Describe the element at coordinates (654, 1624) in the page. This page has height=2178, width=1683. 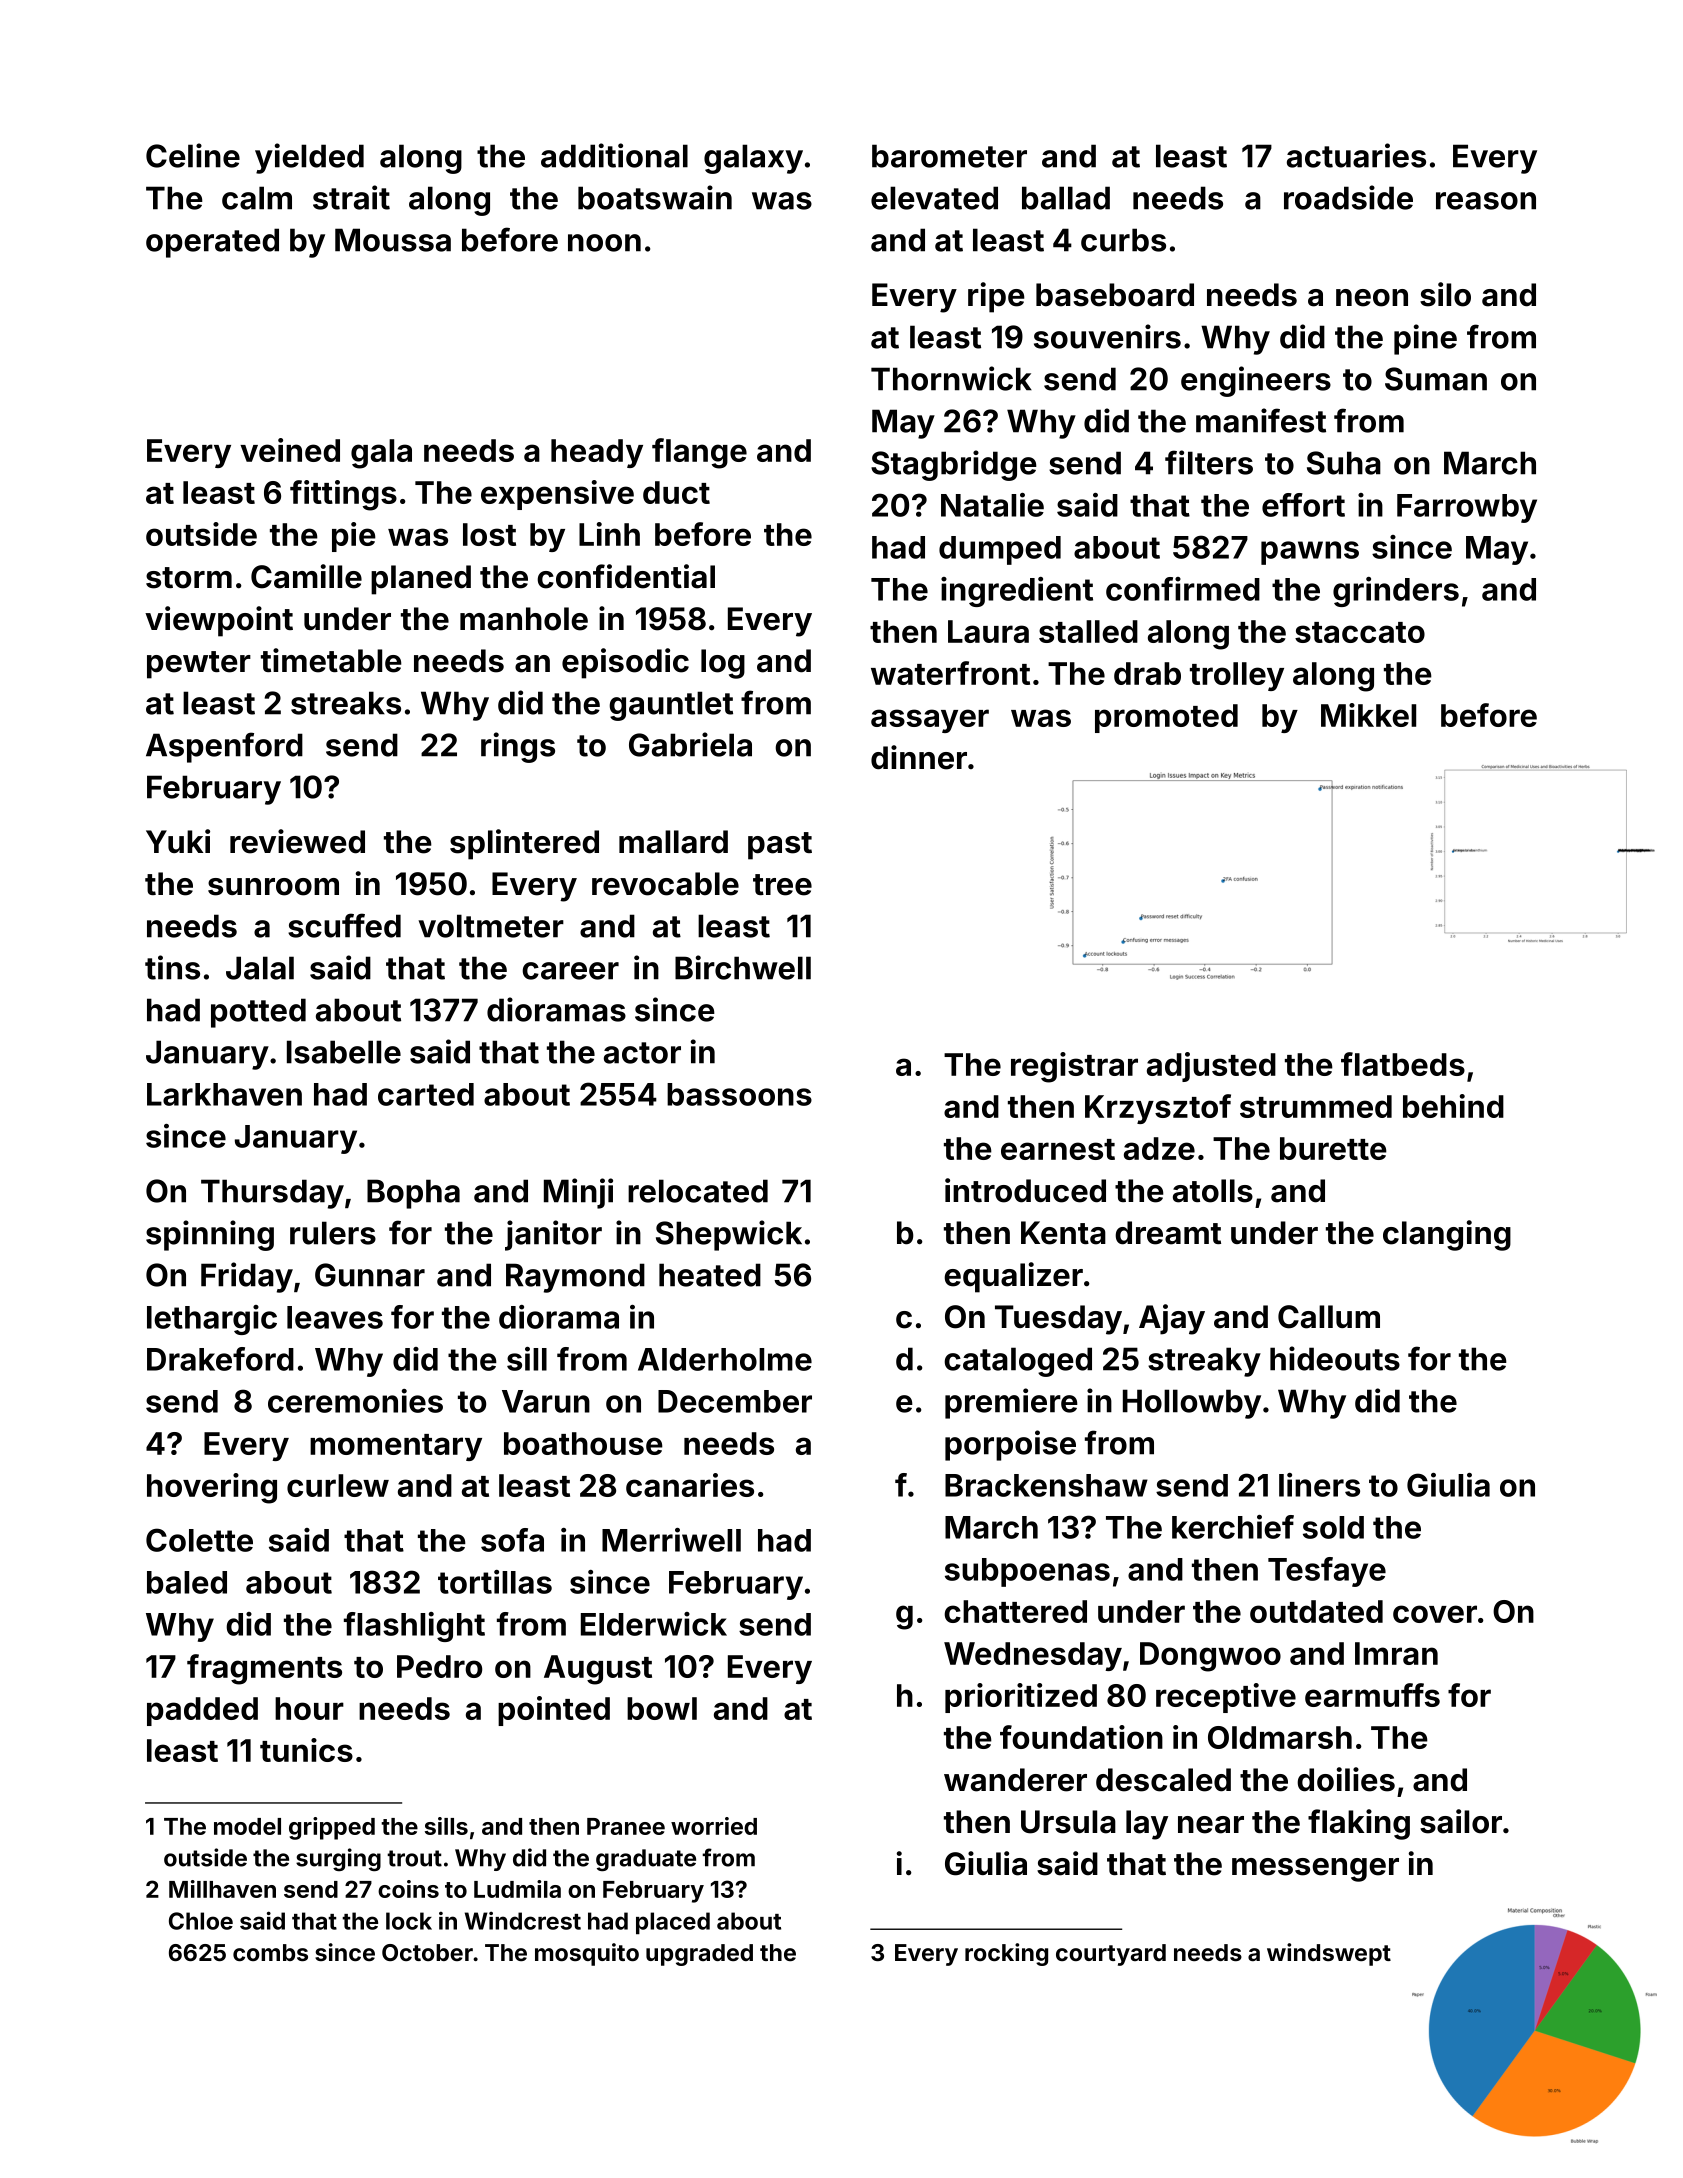
I see `Elderwick` at that location.
